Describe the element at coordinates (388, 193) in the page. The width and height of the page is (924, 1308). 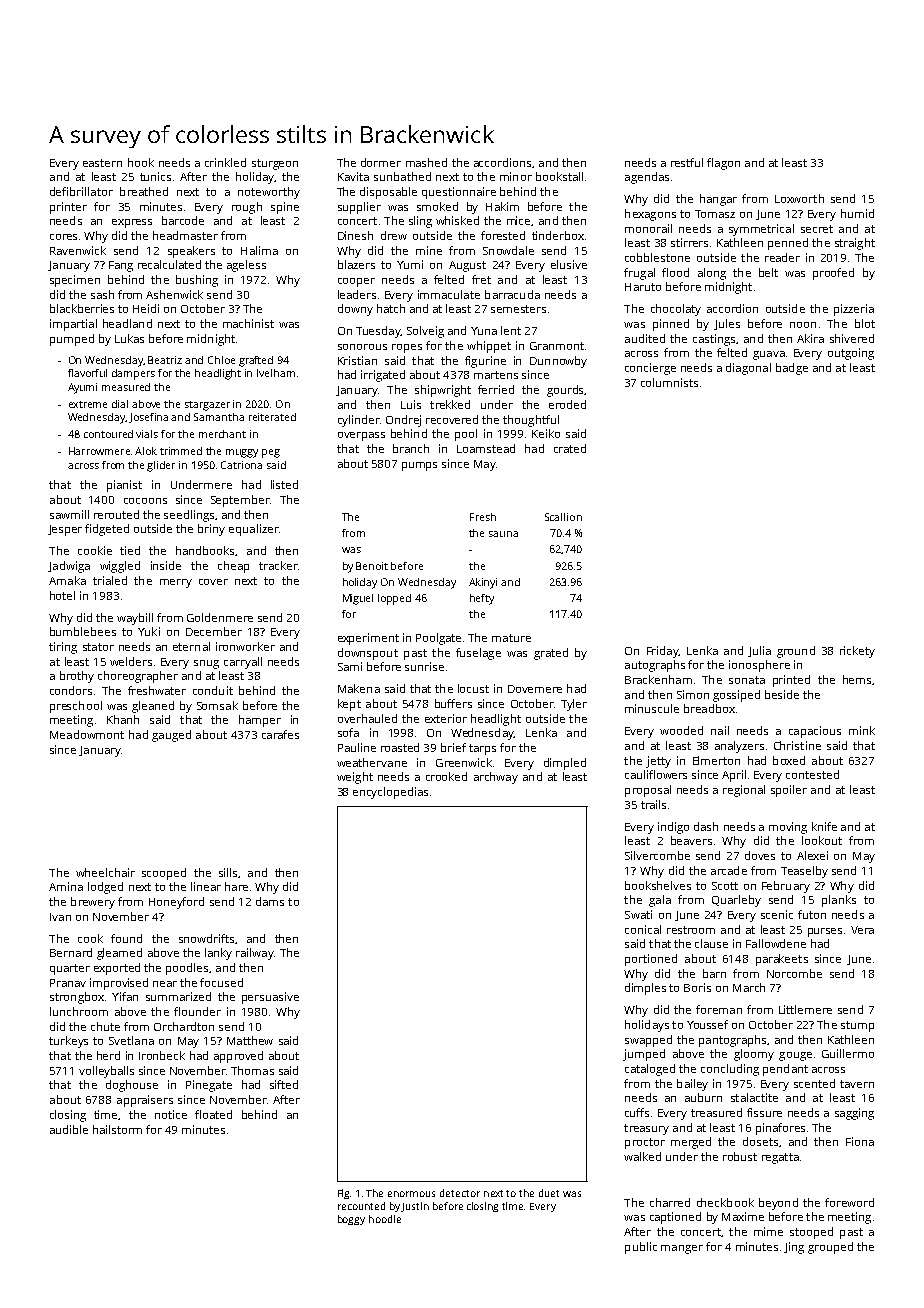
I see `disposable` at that location.
